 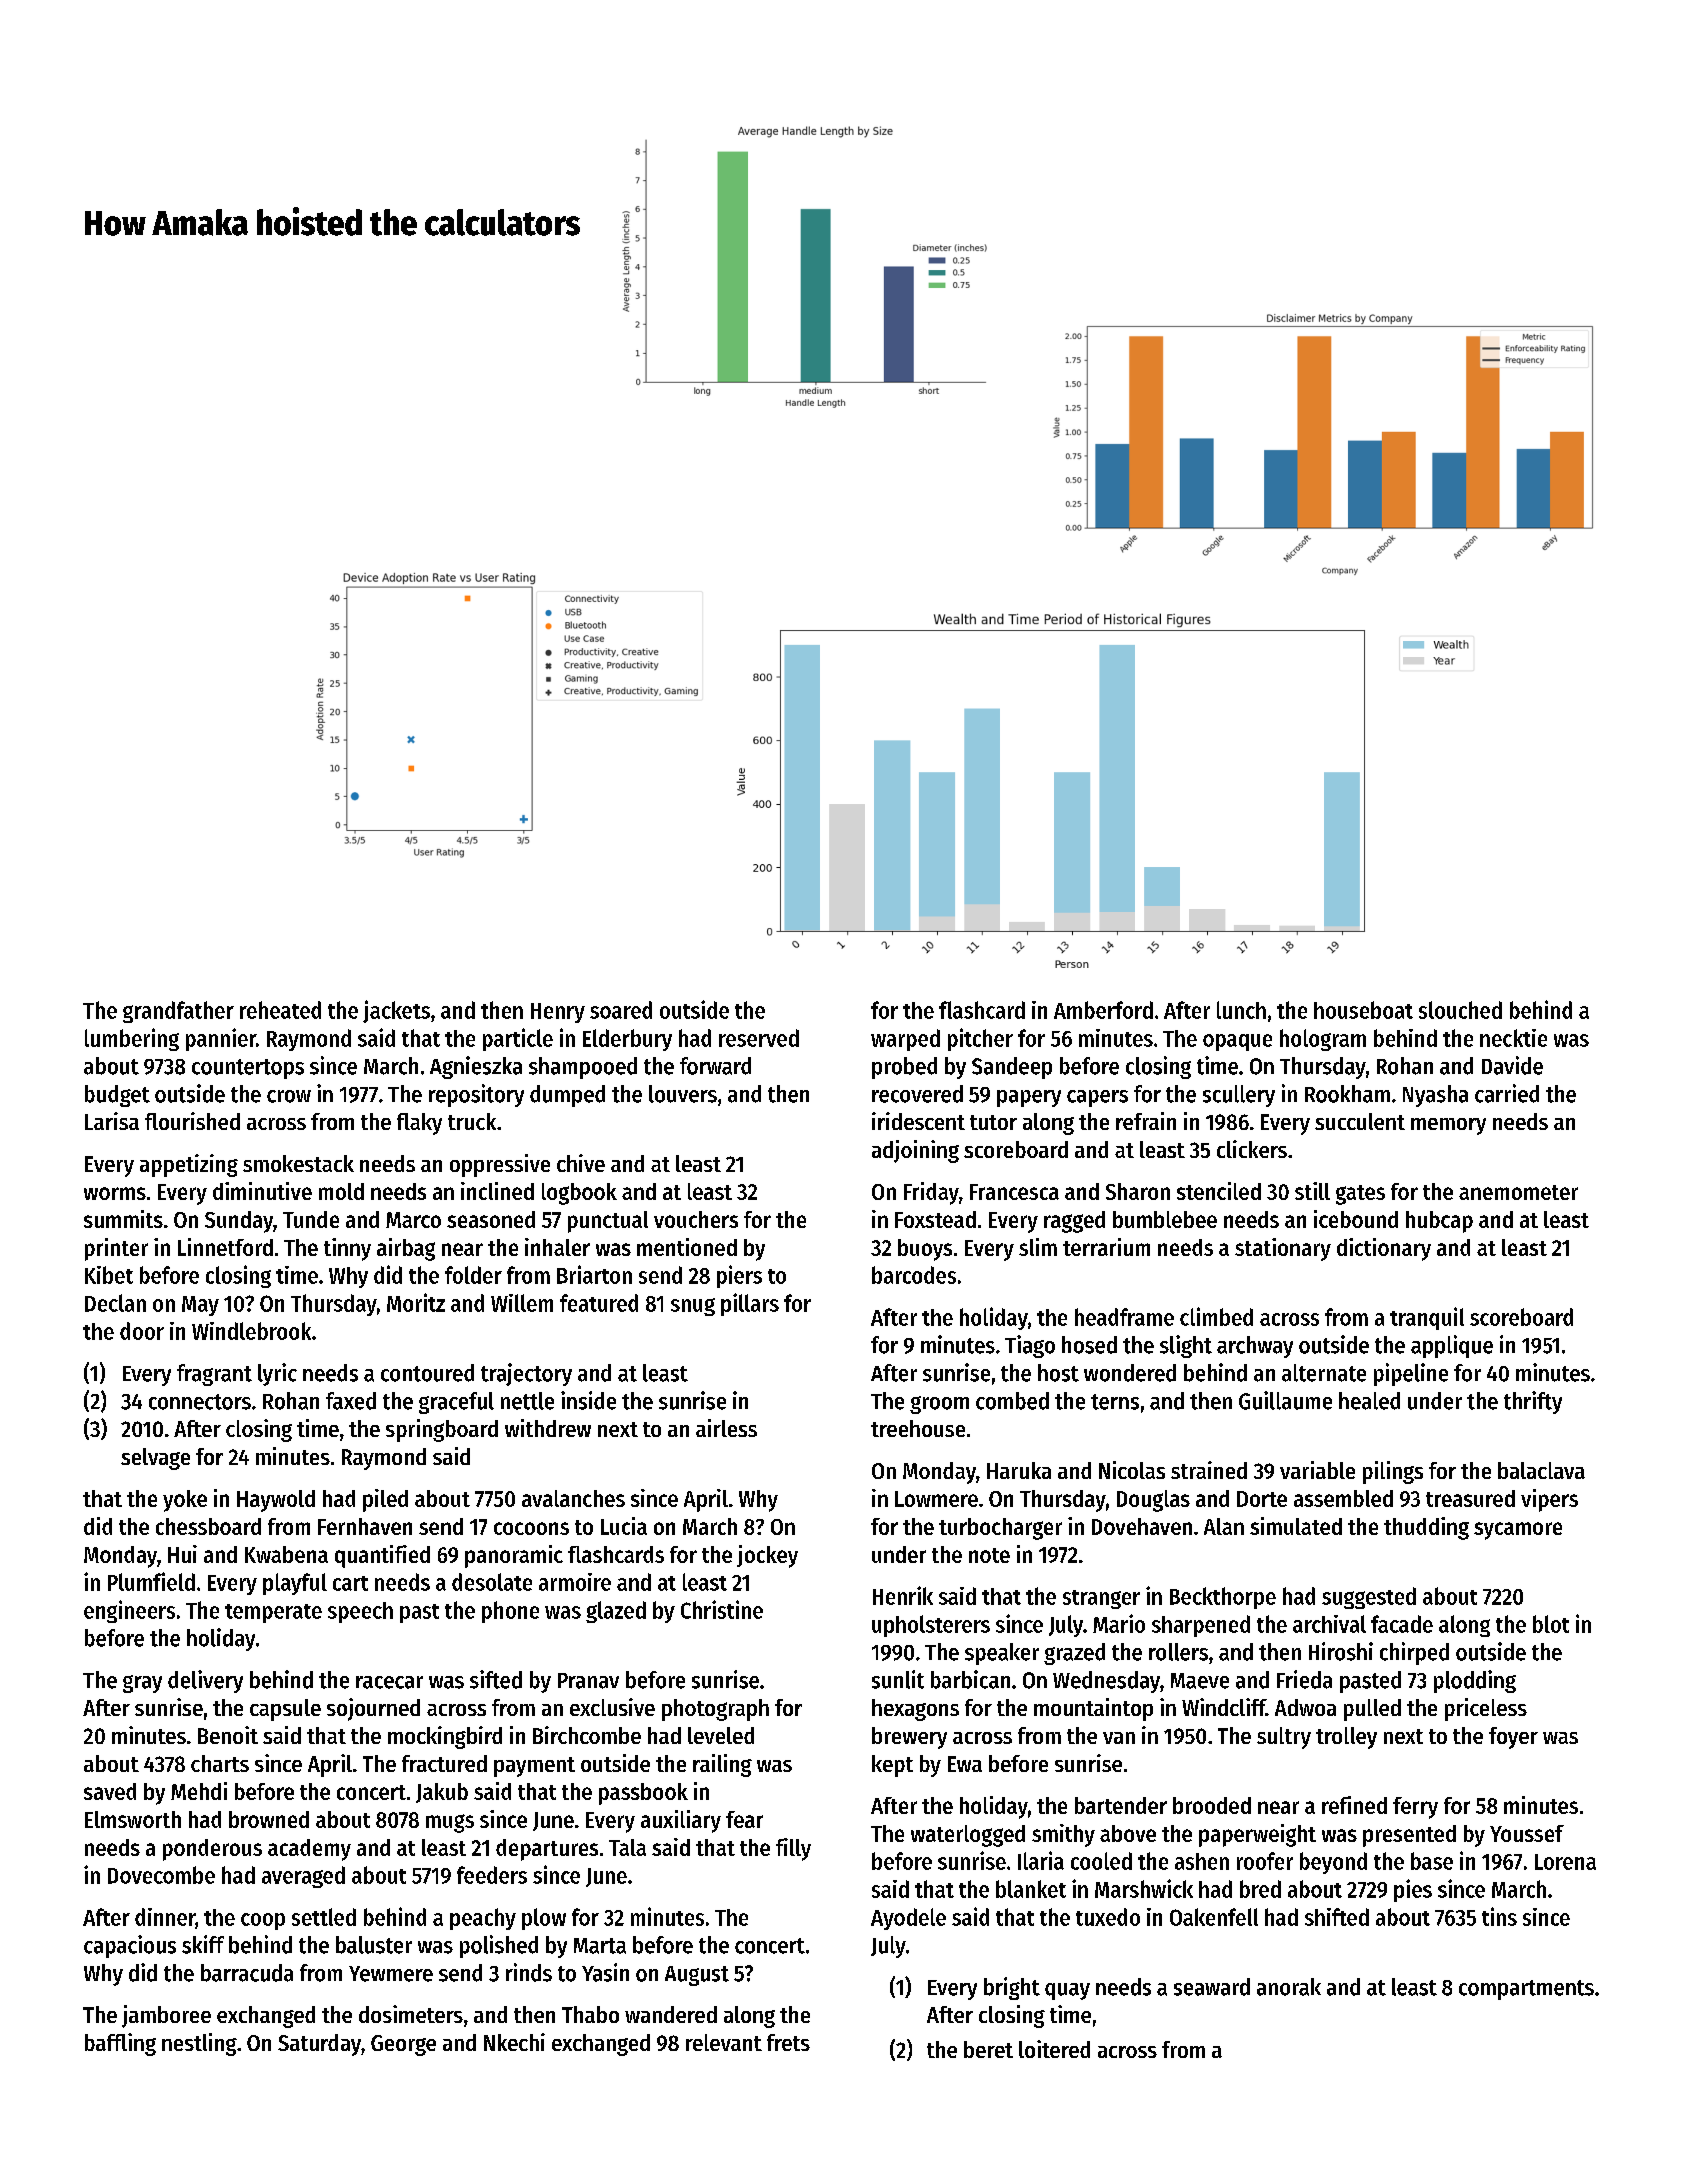 I want to click on thrifty, so click(x=1533, y=1402).
